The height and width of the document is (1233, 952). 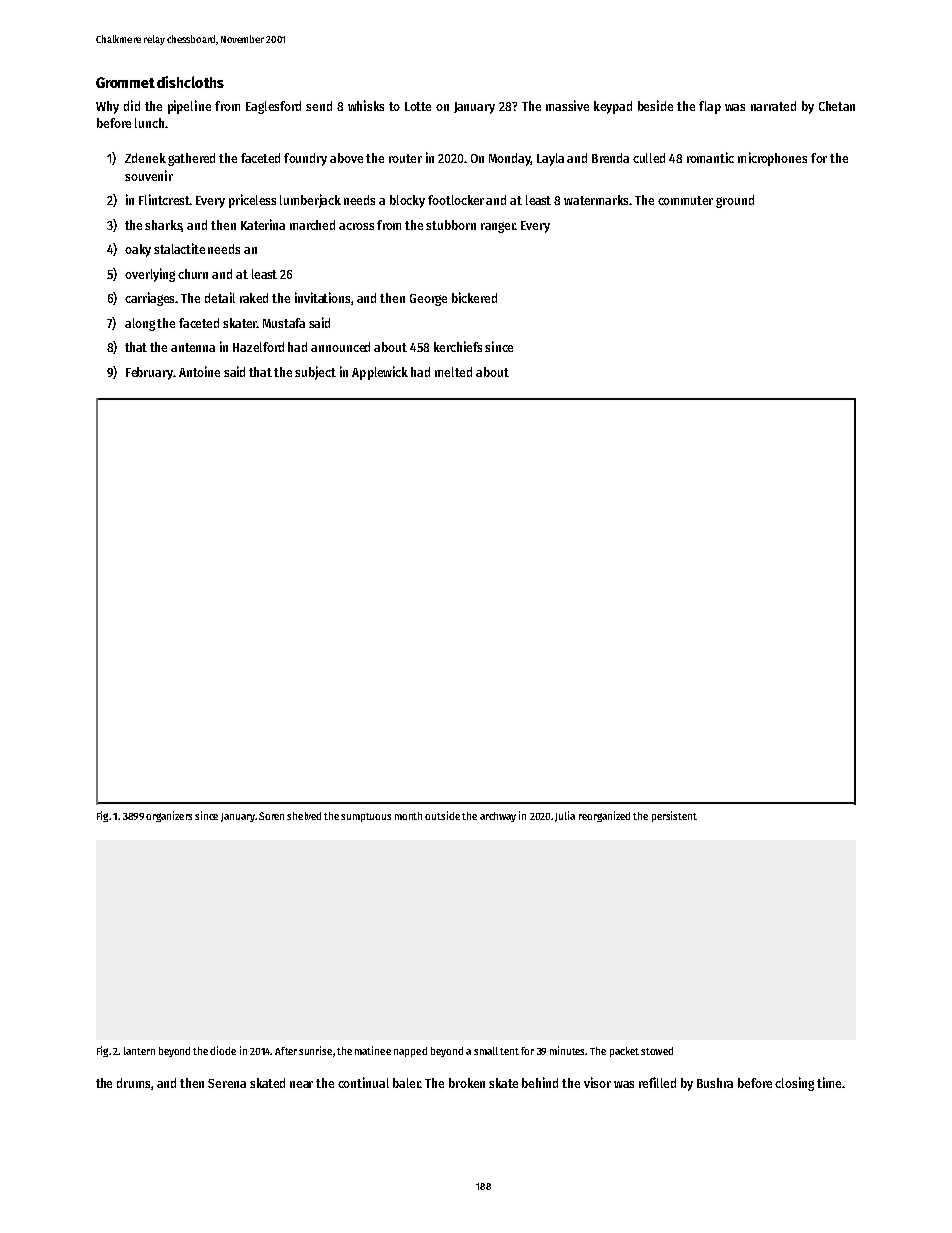 What do you see at coordinates (498, 817) in the document?
I see `archway` at bounding box center [498, 817].
